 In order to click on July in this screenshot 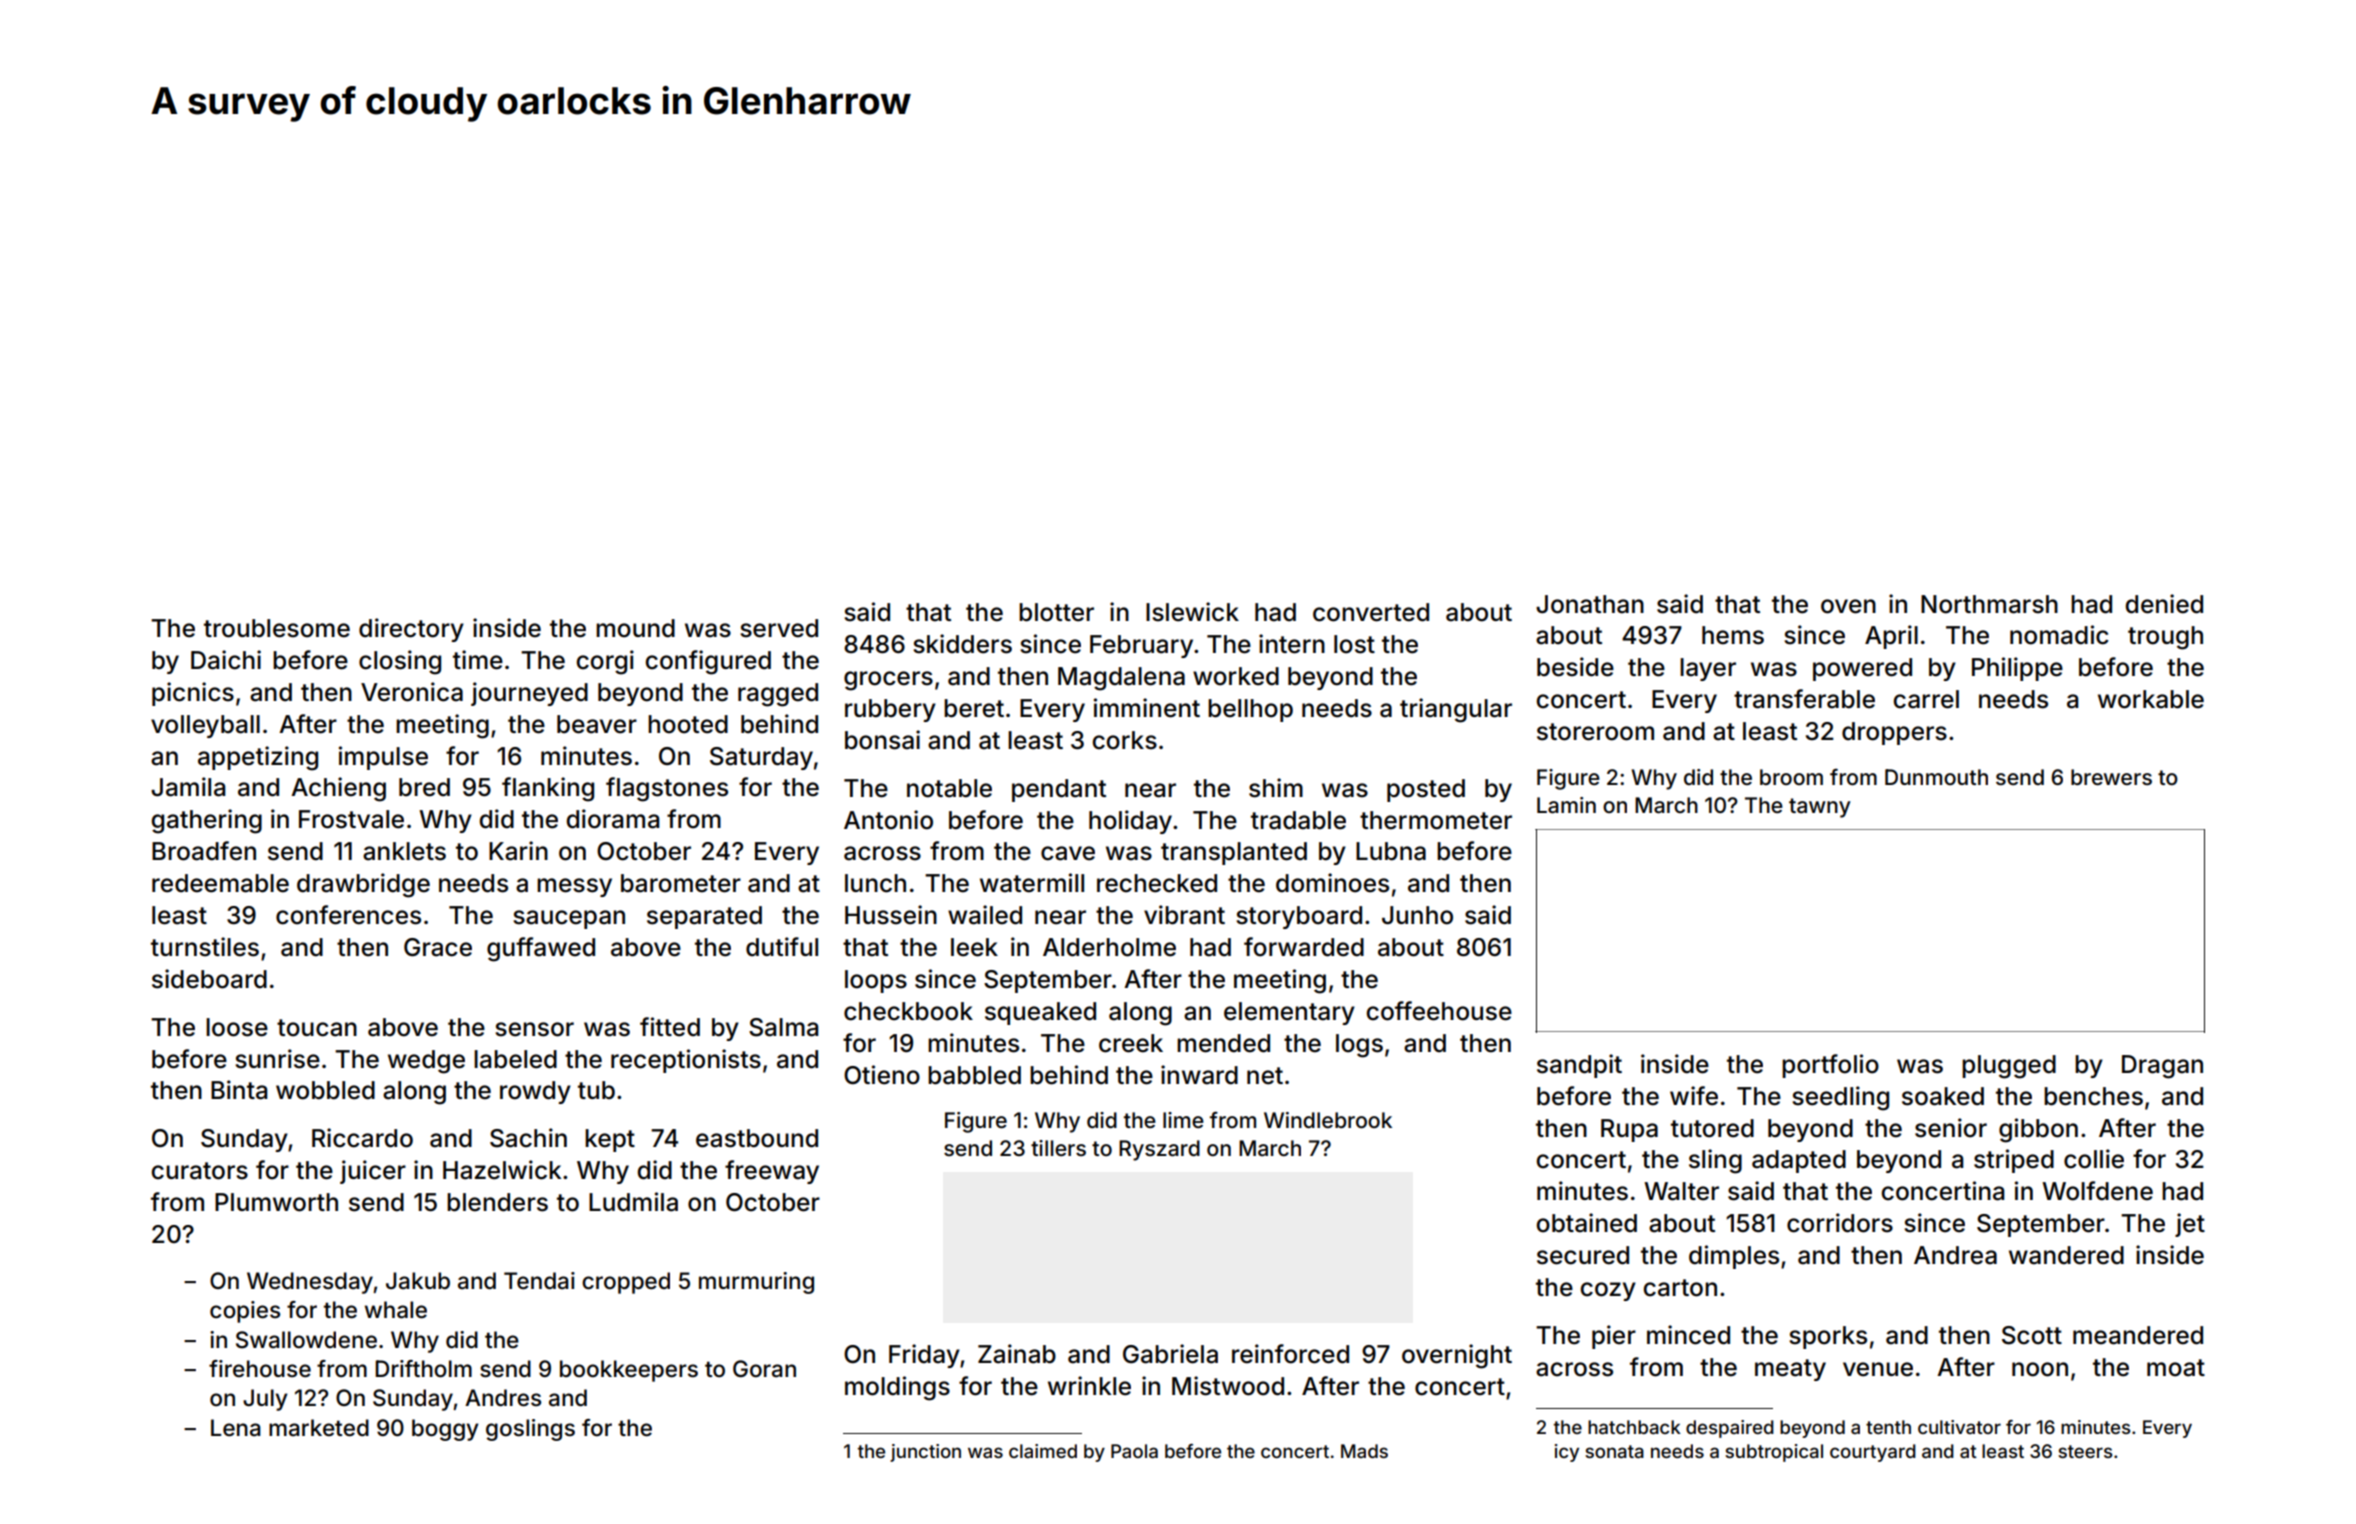, I will do `click(265, 1400)`.
